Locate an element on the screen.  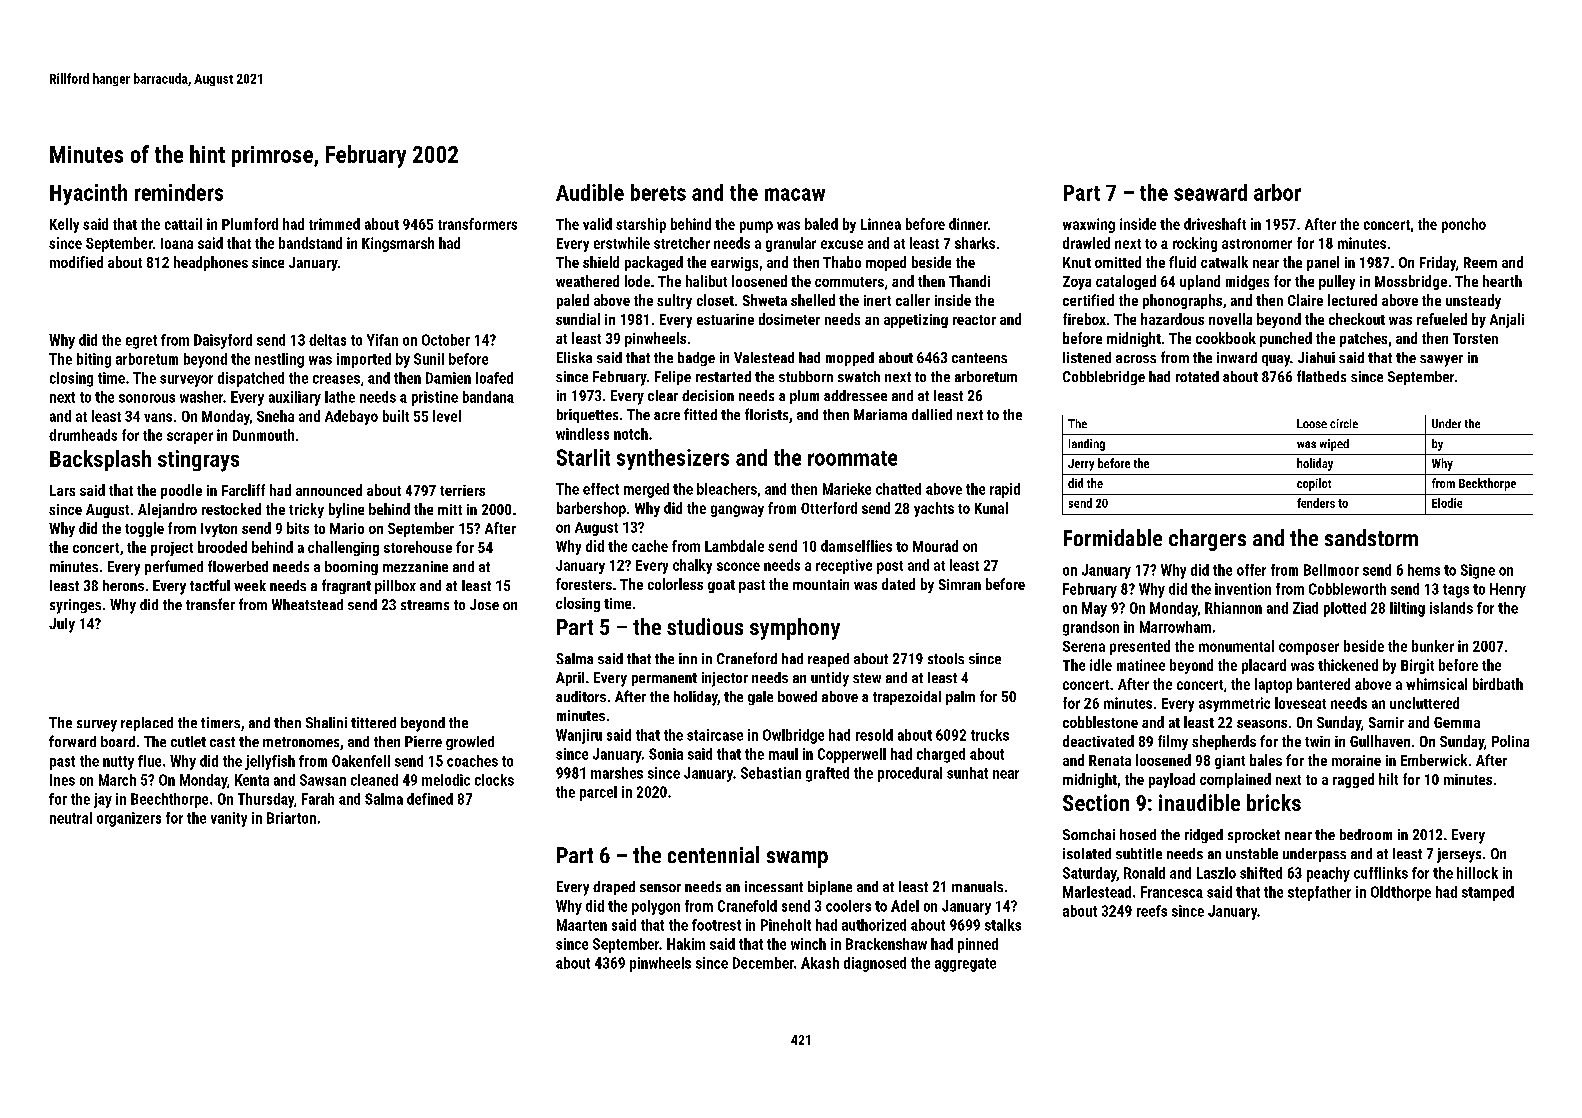
grafted is located at coordinates (827, 774).
